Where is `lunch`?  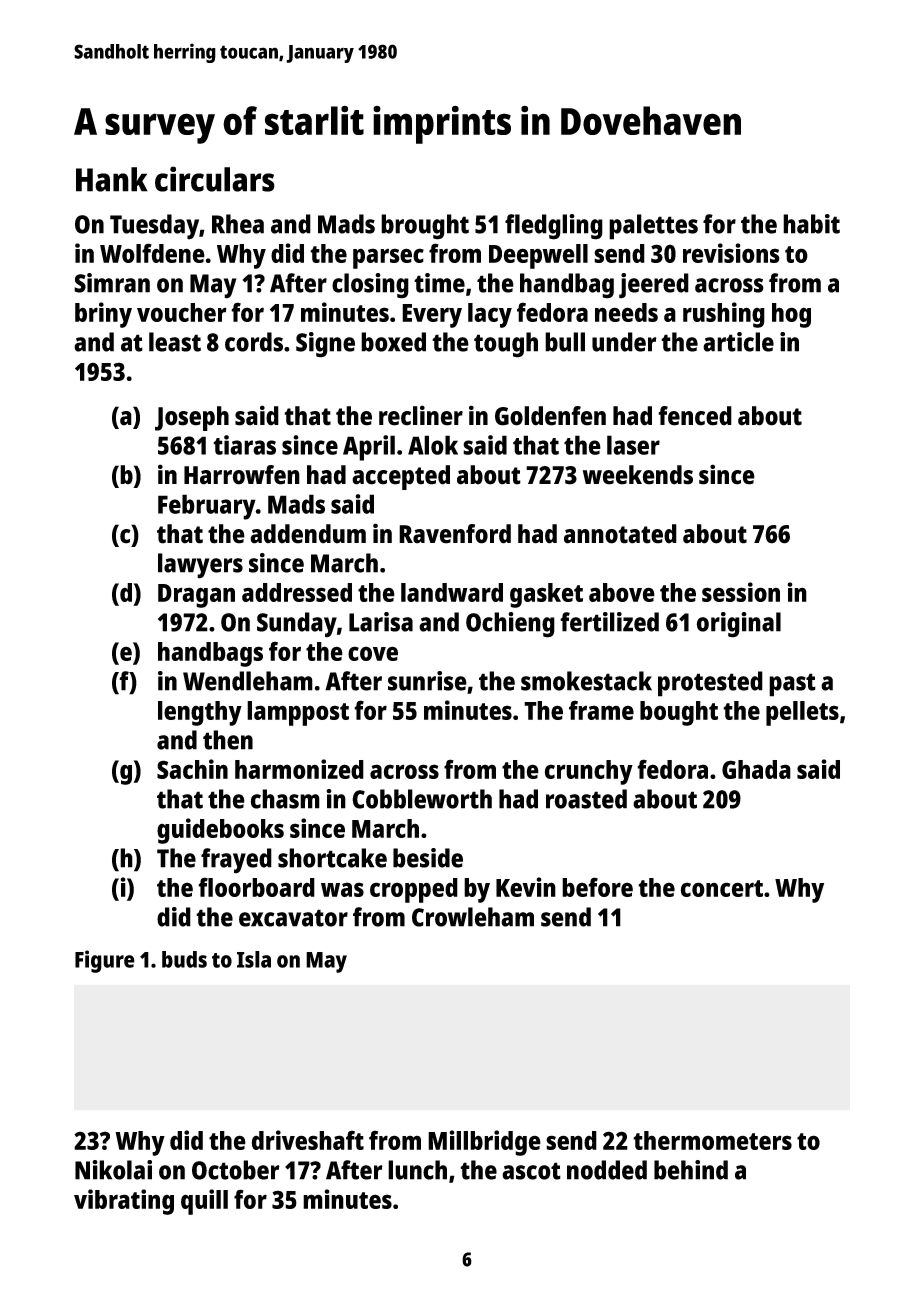 lunch is located at coordinates (417, 1170).
